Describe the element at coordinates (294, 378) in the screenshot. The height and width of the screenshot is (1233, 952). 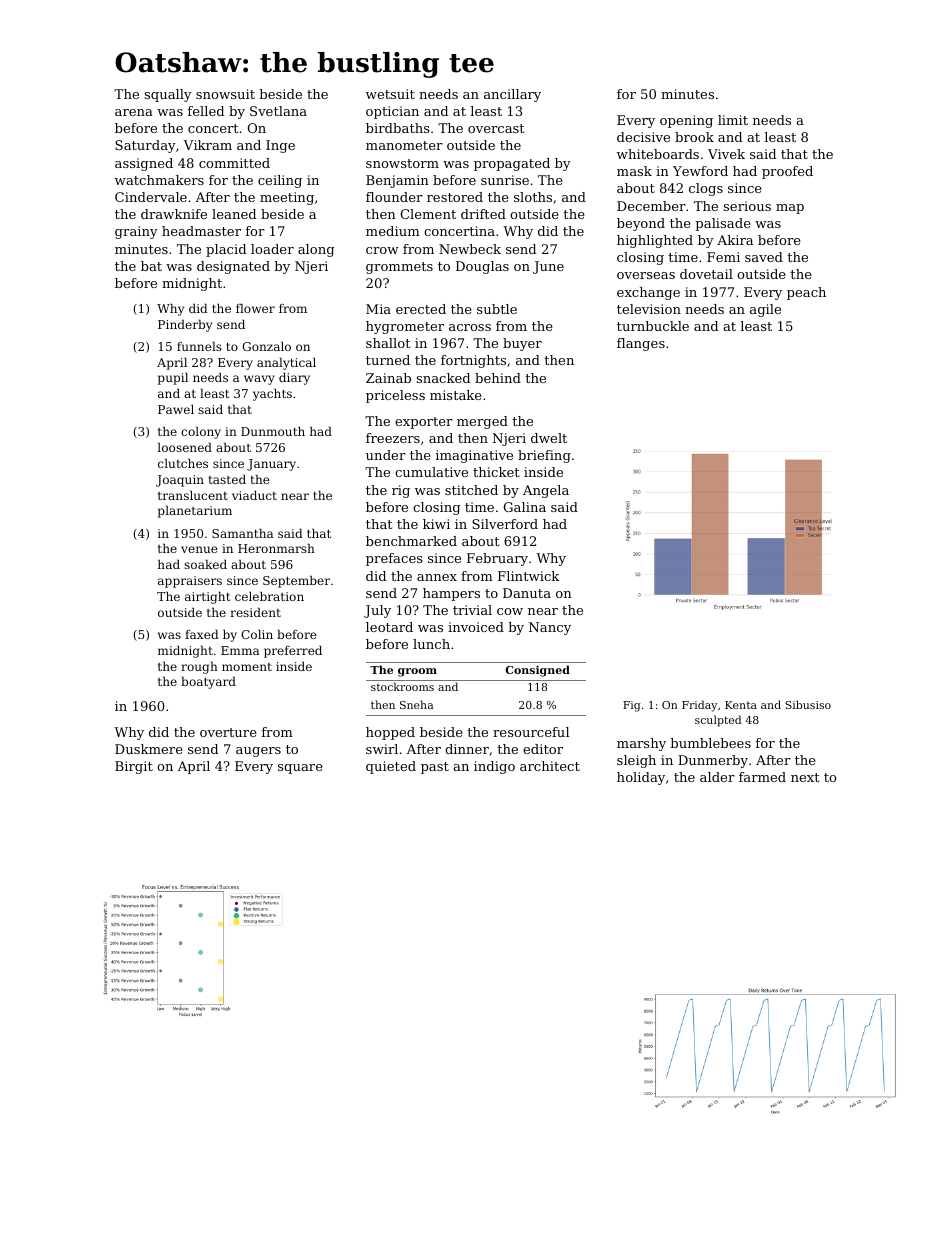
I see `diary` at that location.
